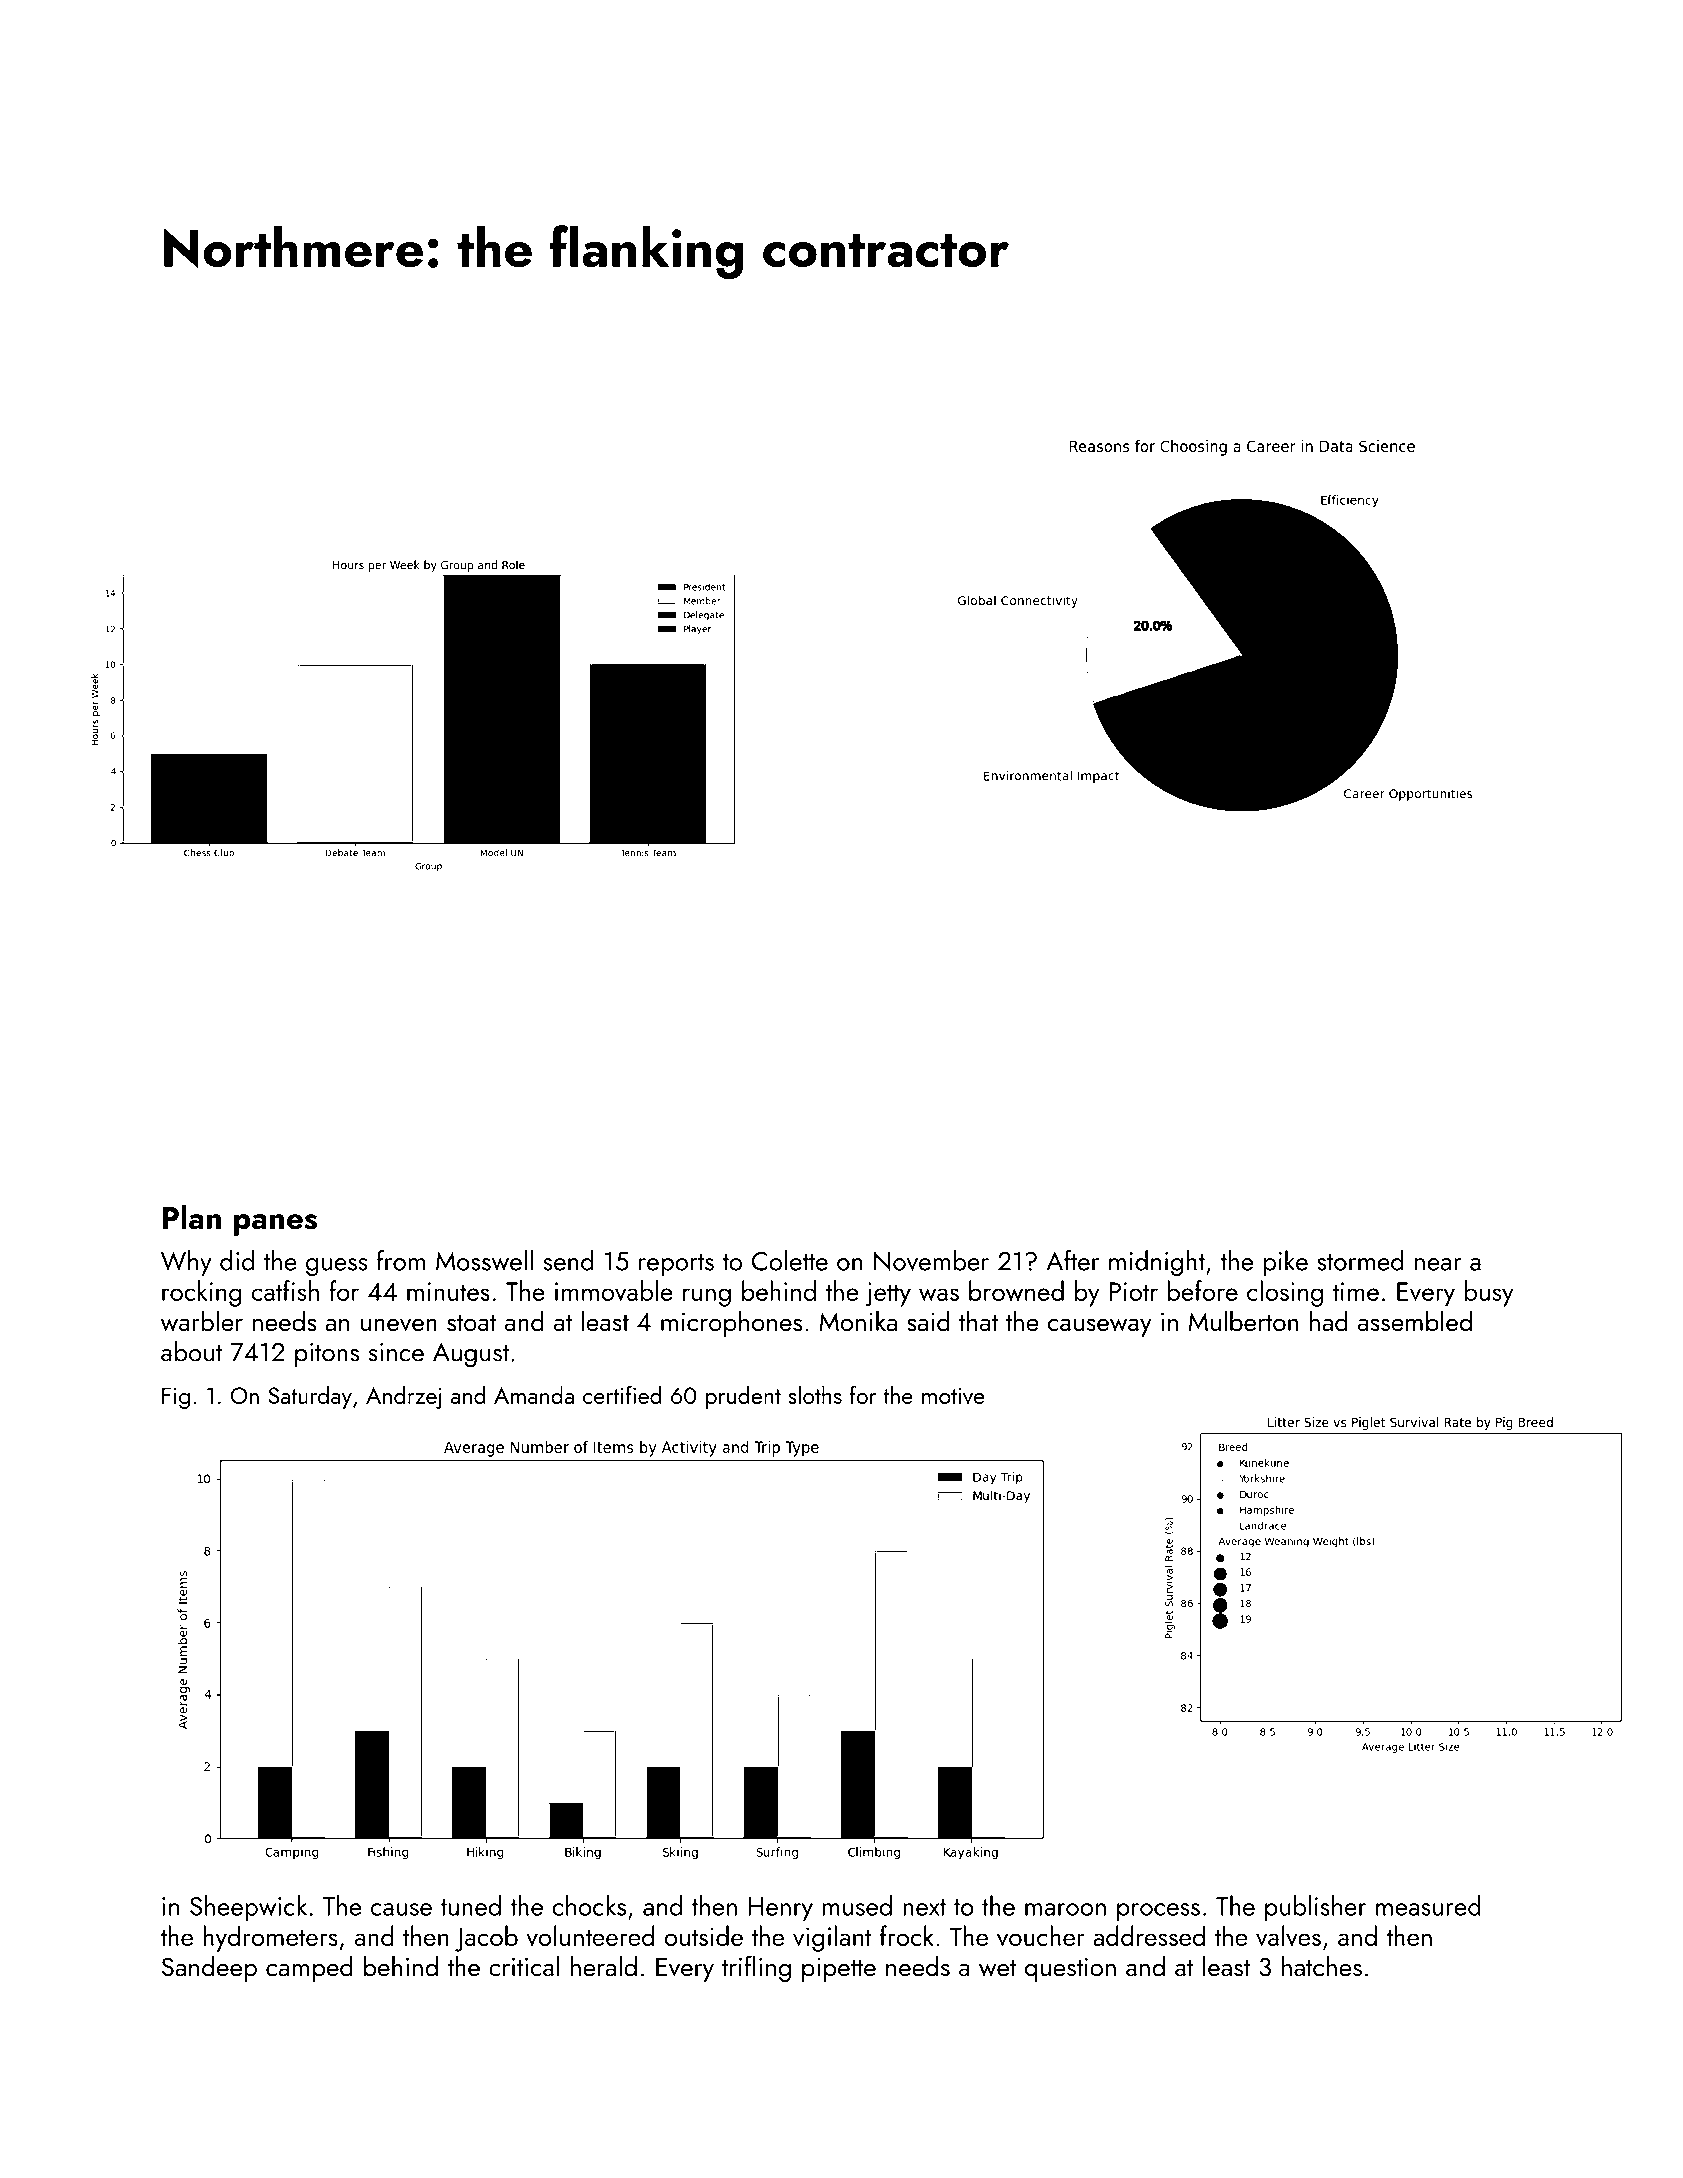 The width and height of the page is (1683, 2178). I want to click on motive, so click(953, 1395).
